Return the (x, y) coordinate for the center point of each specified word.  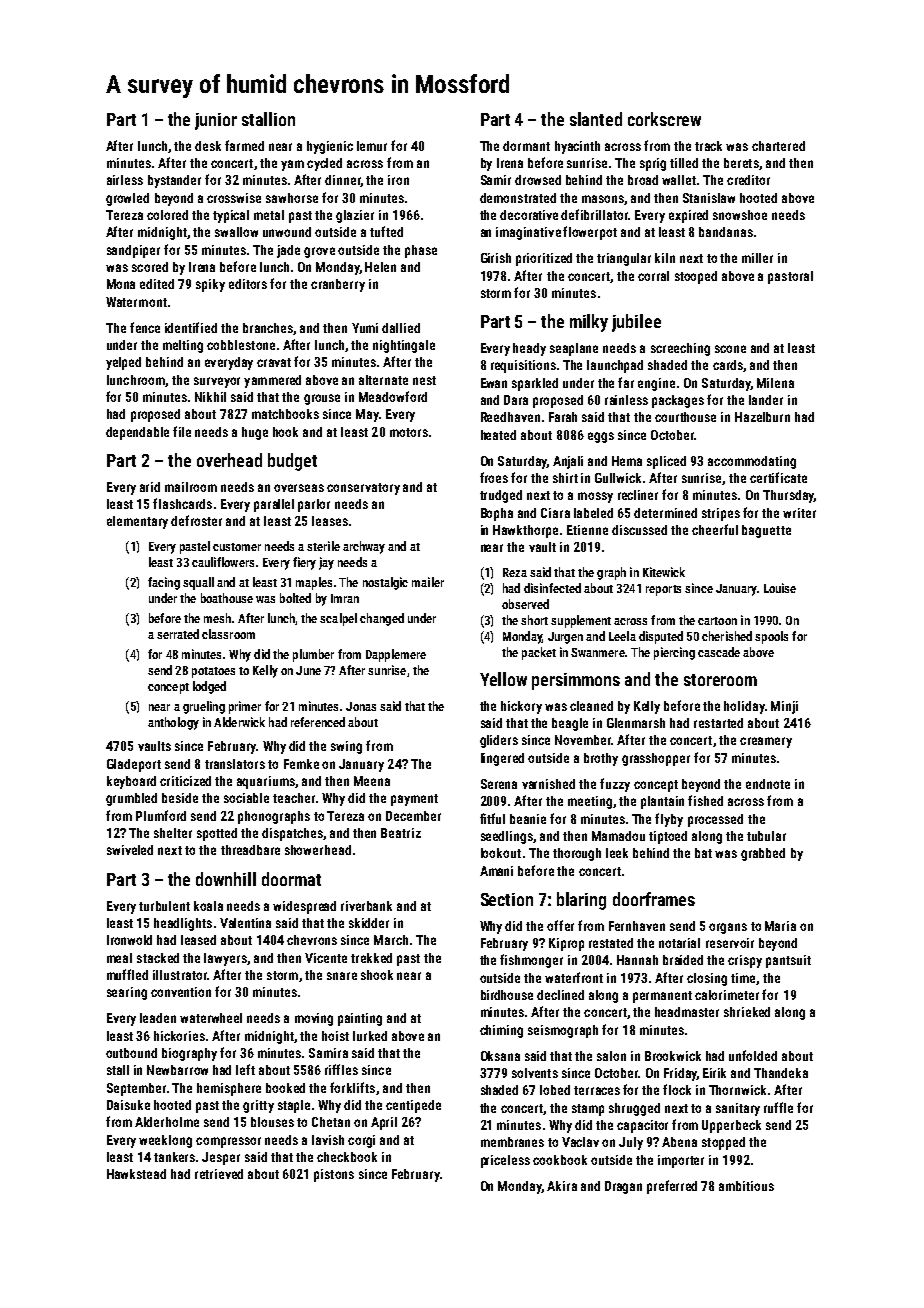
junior (216, 121)
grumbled (131, 799)
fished (705, 800)
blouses (272, 1122)
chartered (778, 146)
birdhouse (507, 995)
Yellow (503, 679)
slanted (596, 119)
